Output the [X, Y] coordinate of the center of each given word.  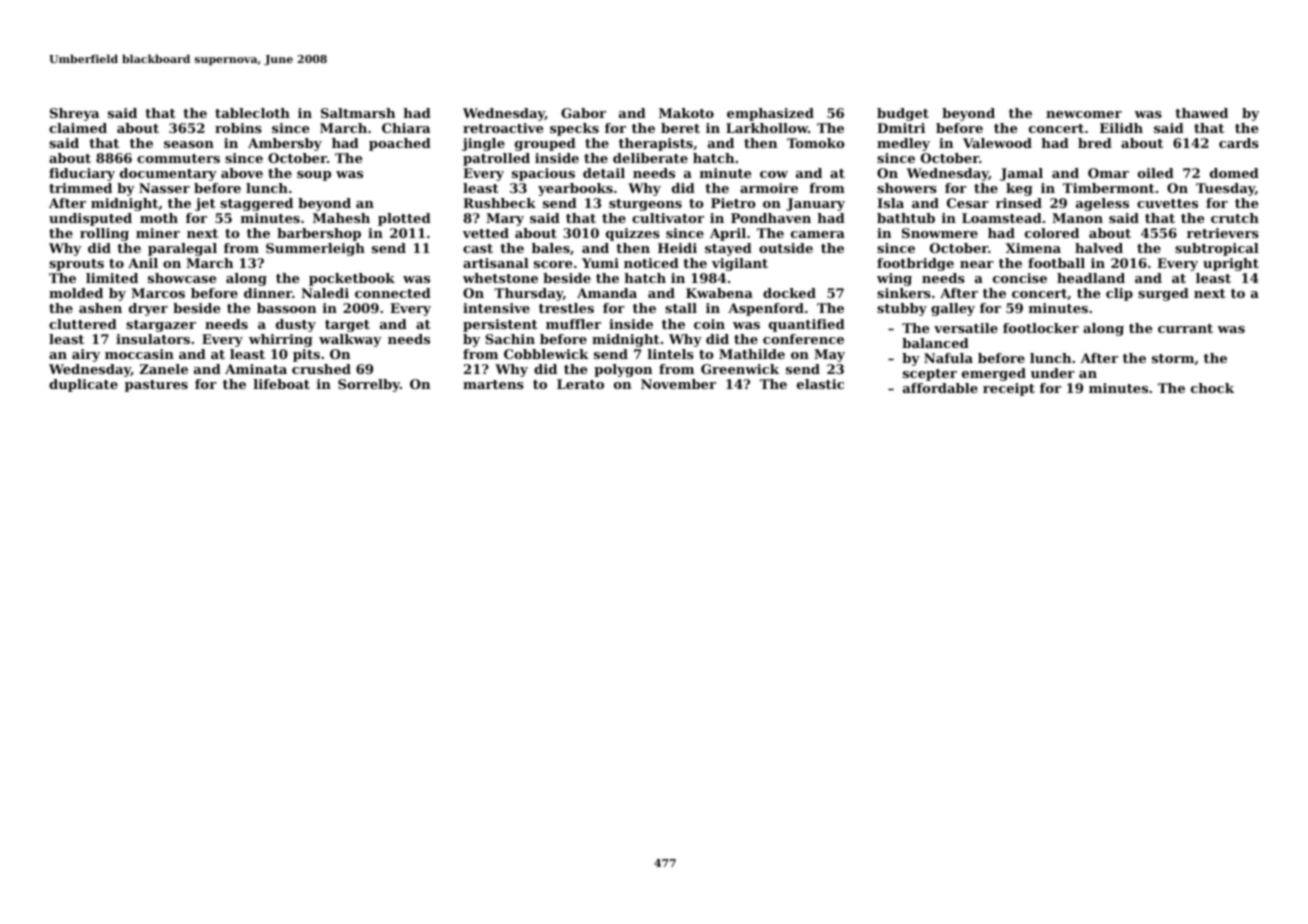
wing [894, 279]
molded [76, 293]
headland [1091, 278]
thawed [1201, 113]
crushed [321, 369]
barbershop [319, 234]
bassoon [286, 308]
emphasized [770, 114]
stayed [728, 249]
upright [1231, 264]
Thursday [528, 294]
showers [907, 188]
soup [314, 176]
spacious [543, 174]
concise [1020, 278]
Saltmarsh [358, 113]
